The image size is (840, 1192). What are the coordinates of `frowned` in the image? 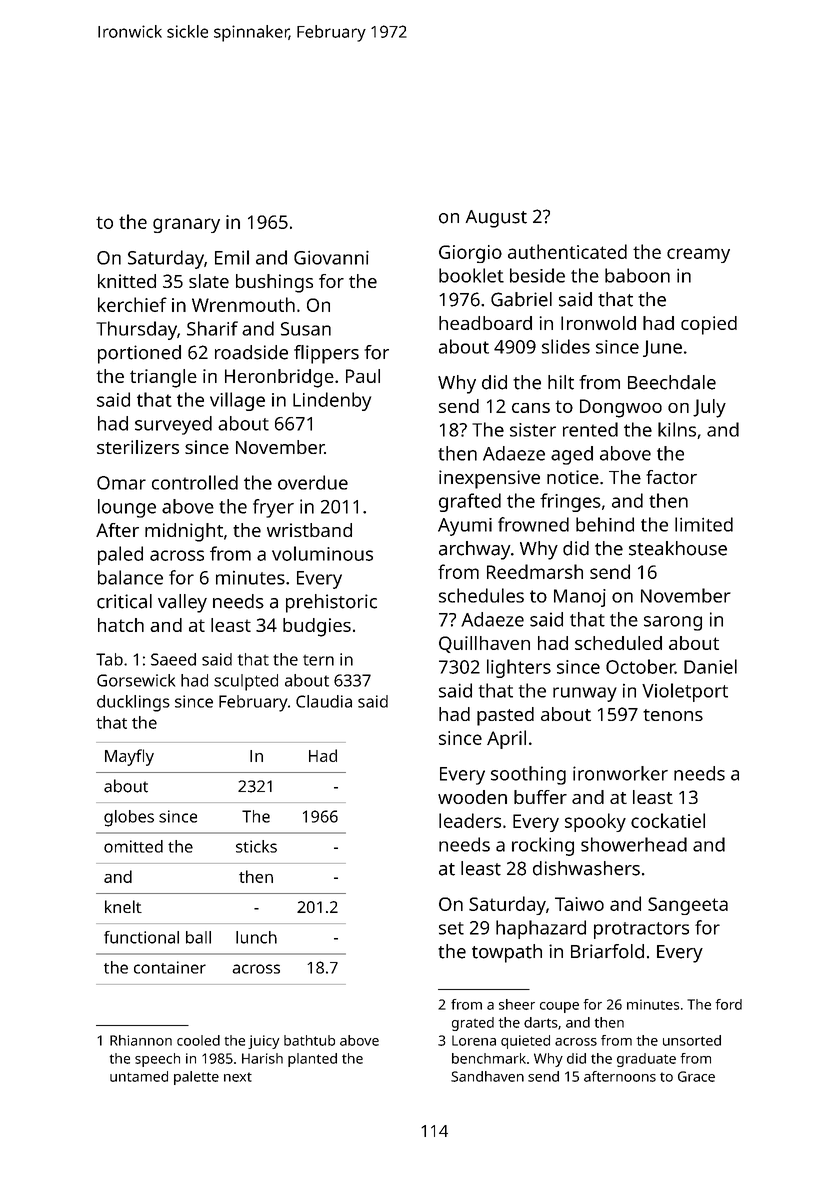 It's located at (533, 524).
